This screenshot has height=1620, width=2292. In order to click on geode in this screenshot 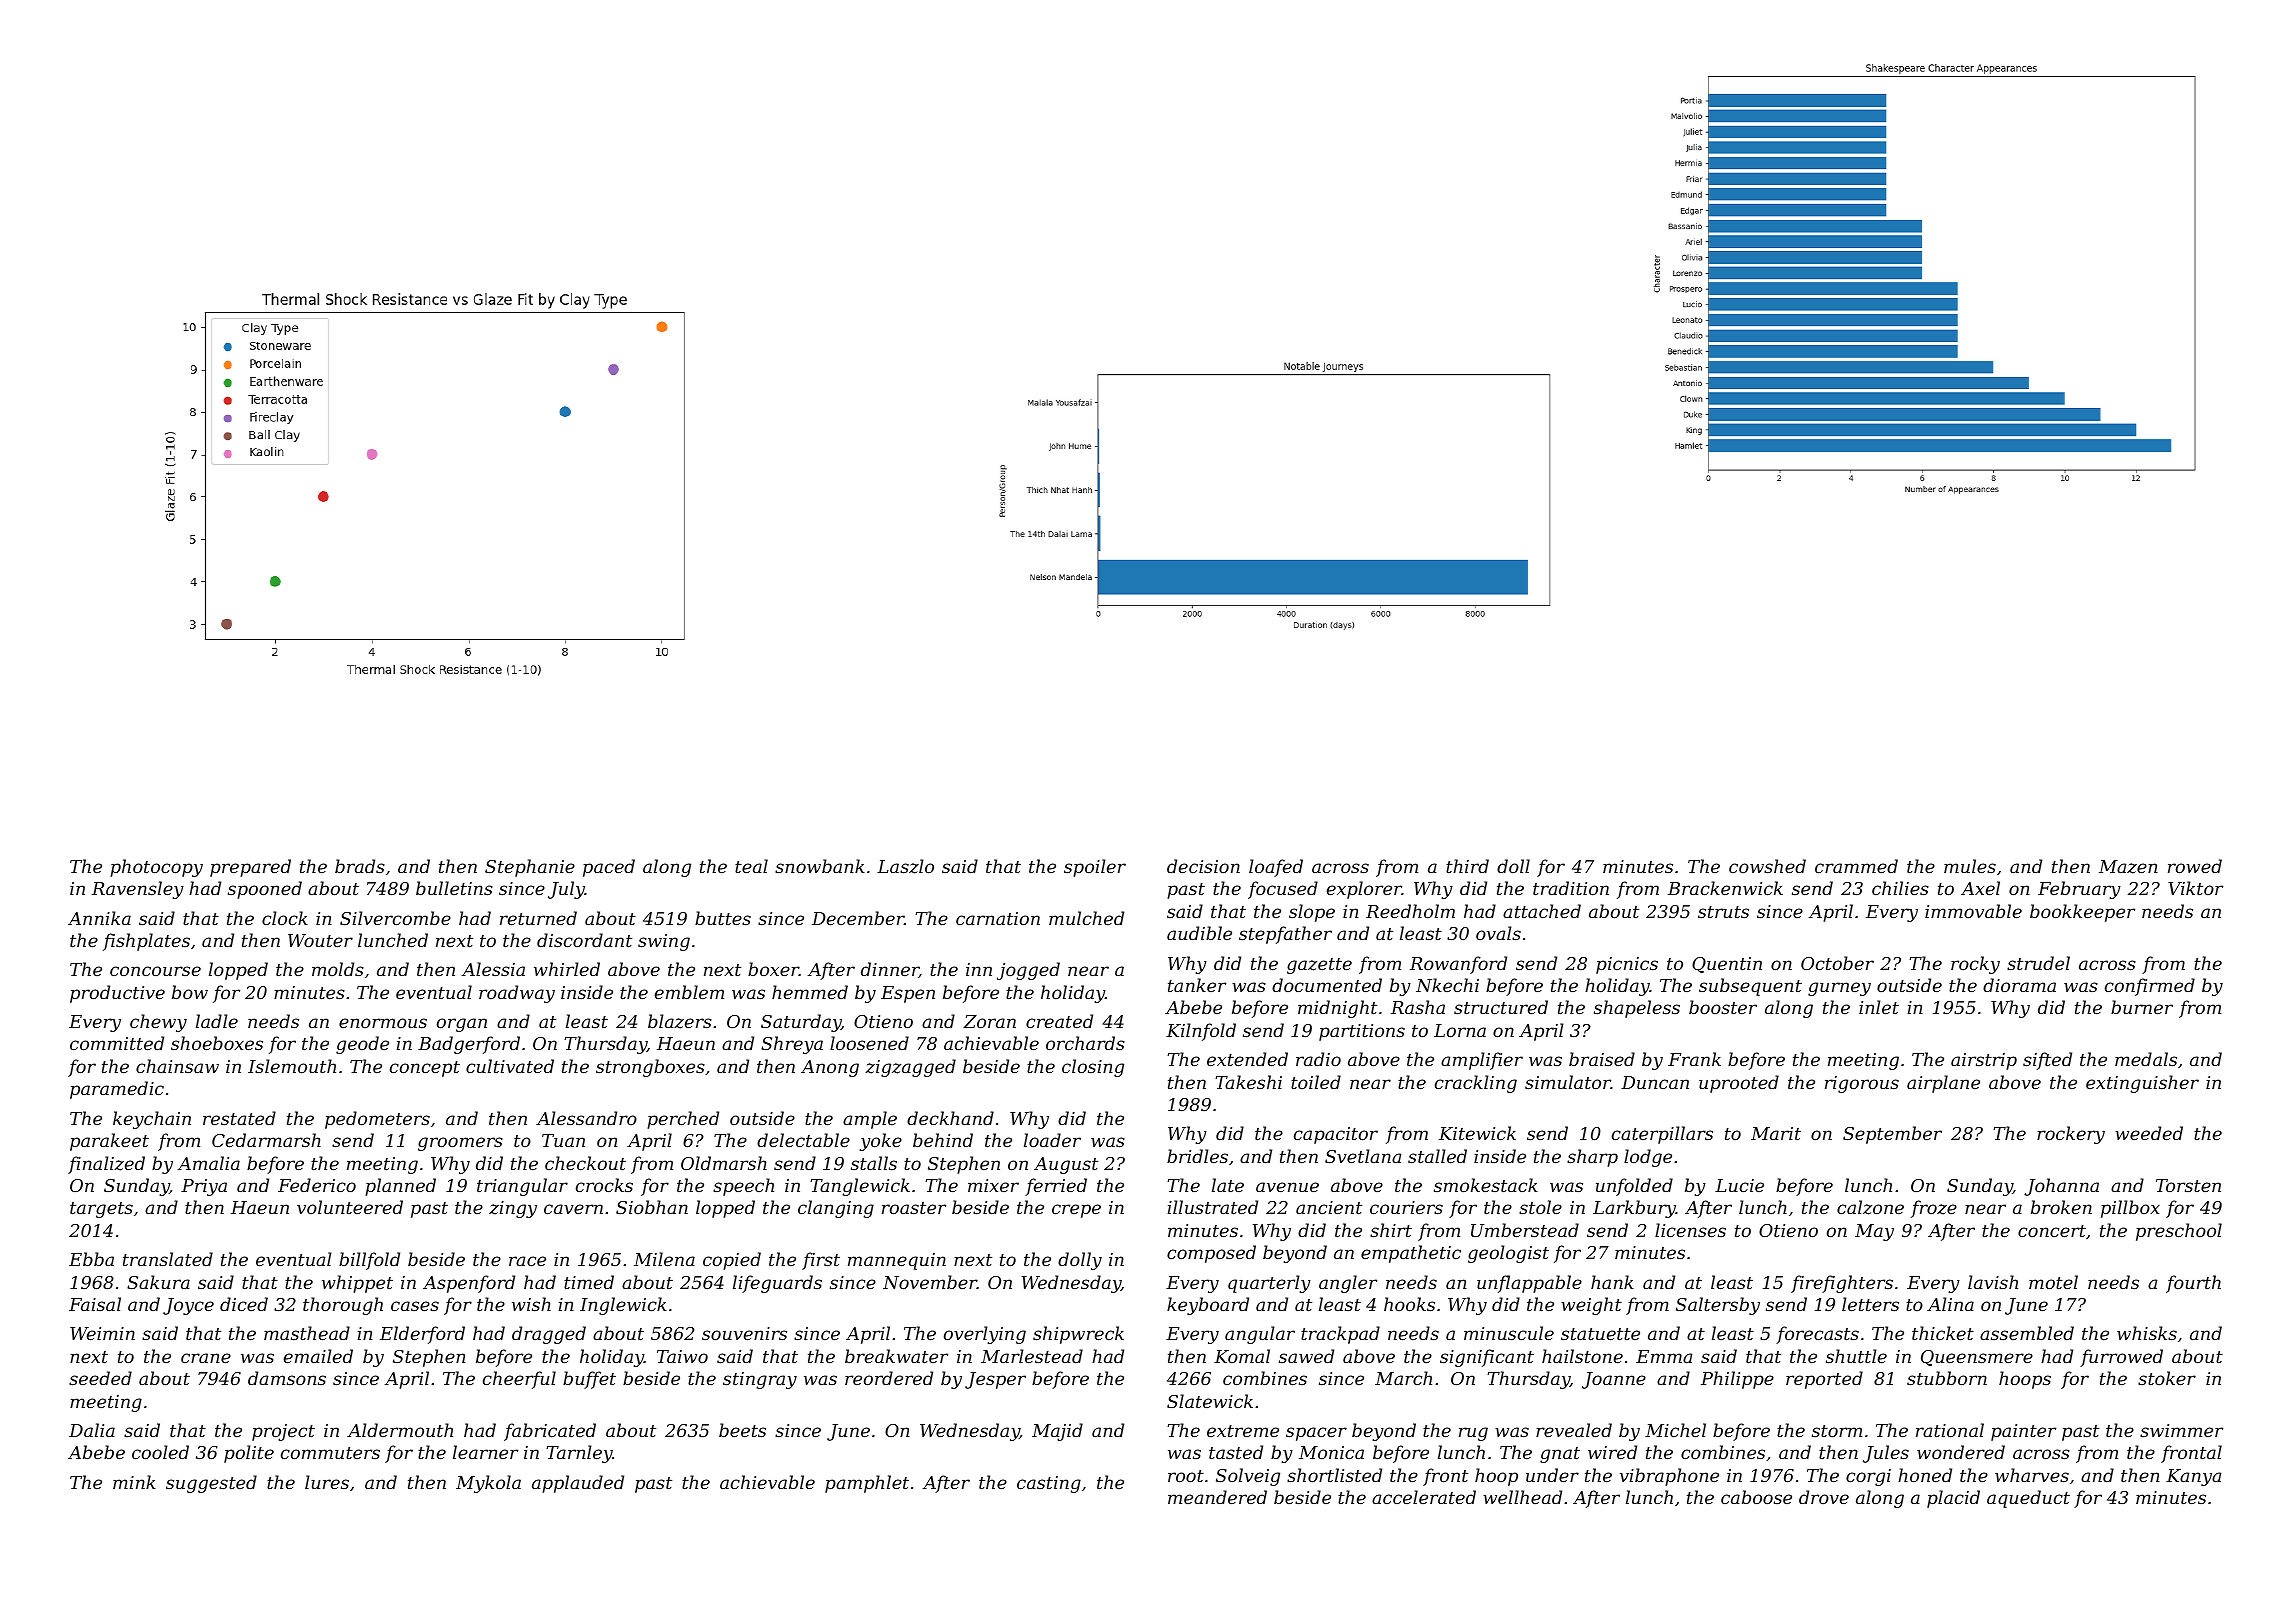, I will do `click(362, 1045)`.
